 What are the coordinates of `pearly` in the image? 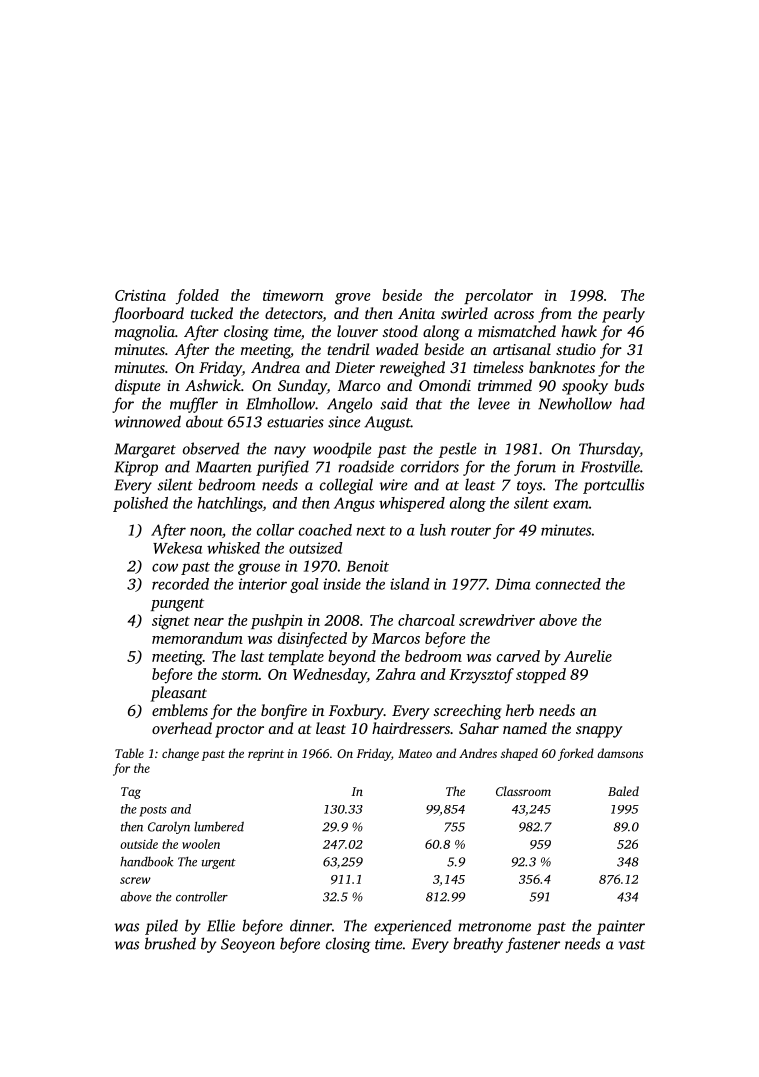 It's located at (623, 315).
